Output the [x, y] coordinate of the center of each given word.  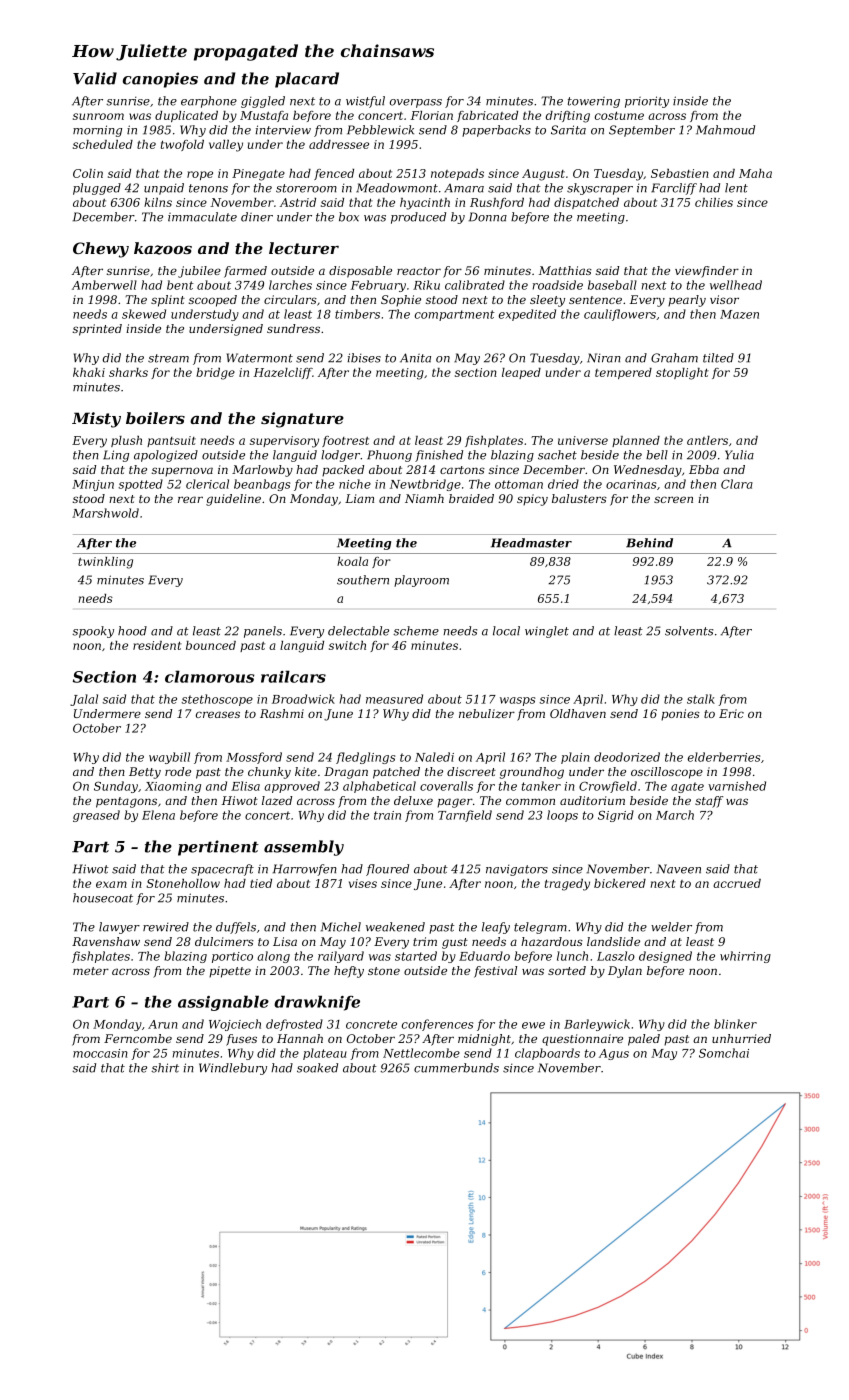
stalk [701, 699]
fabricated [487, 116]
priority [647, 102]
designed [665, 957]
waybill [169, 758]
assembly [304, 848]
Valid [95, 78]
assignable [223, 1003]
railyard [341, 957]
